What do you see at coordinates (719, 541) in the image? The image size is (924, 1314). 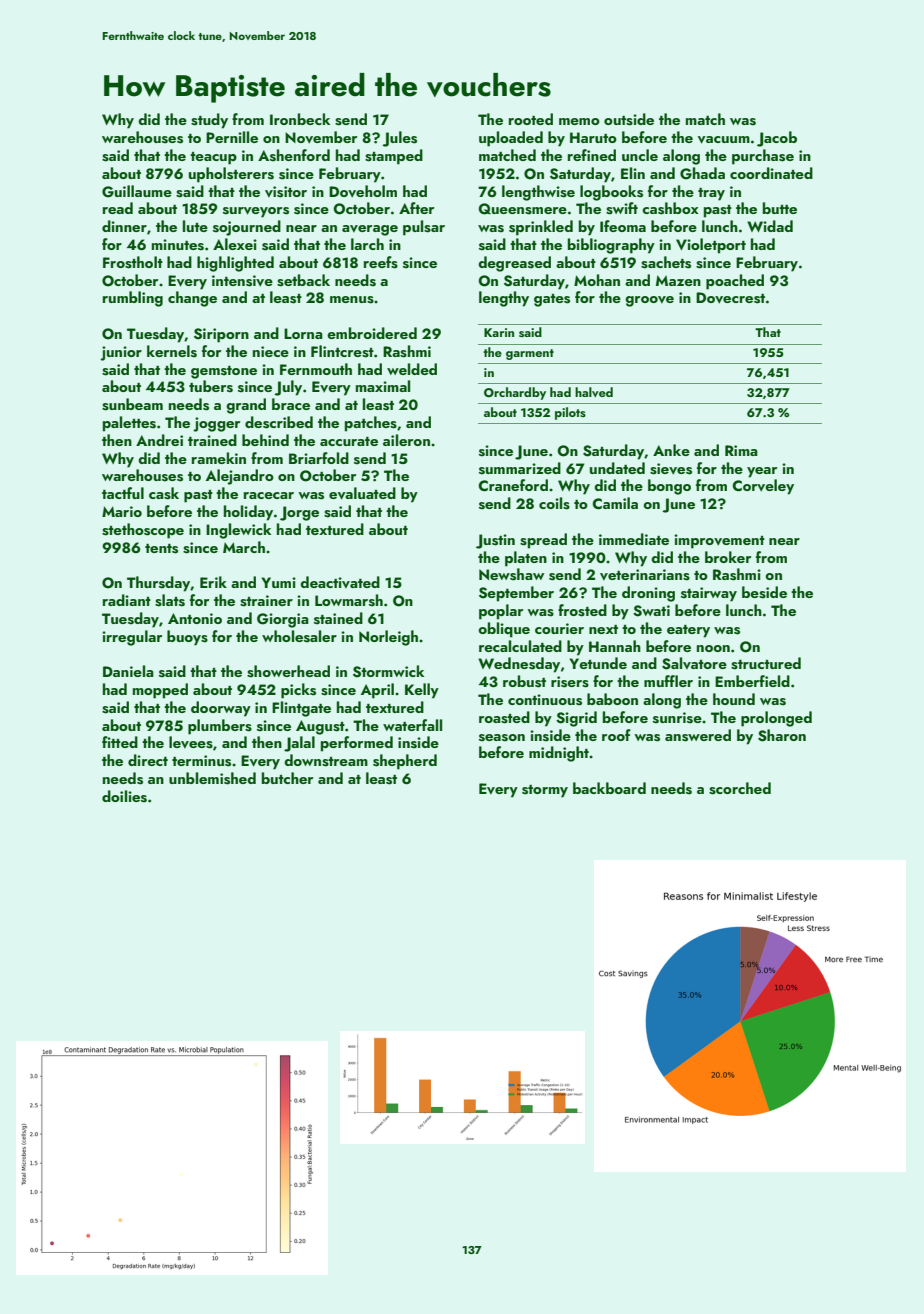 I see `improvement` at bounding box center [719, 541].
